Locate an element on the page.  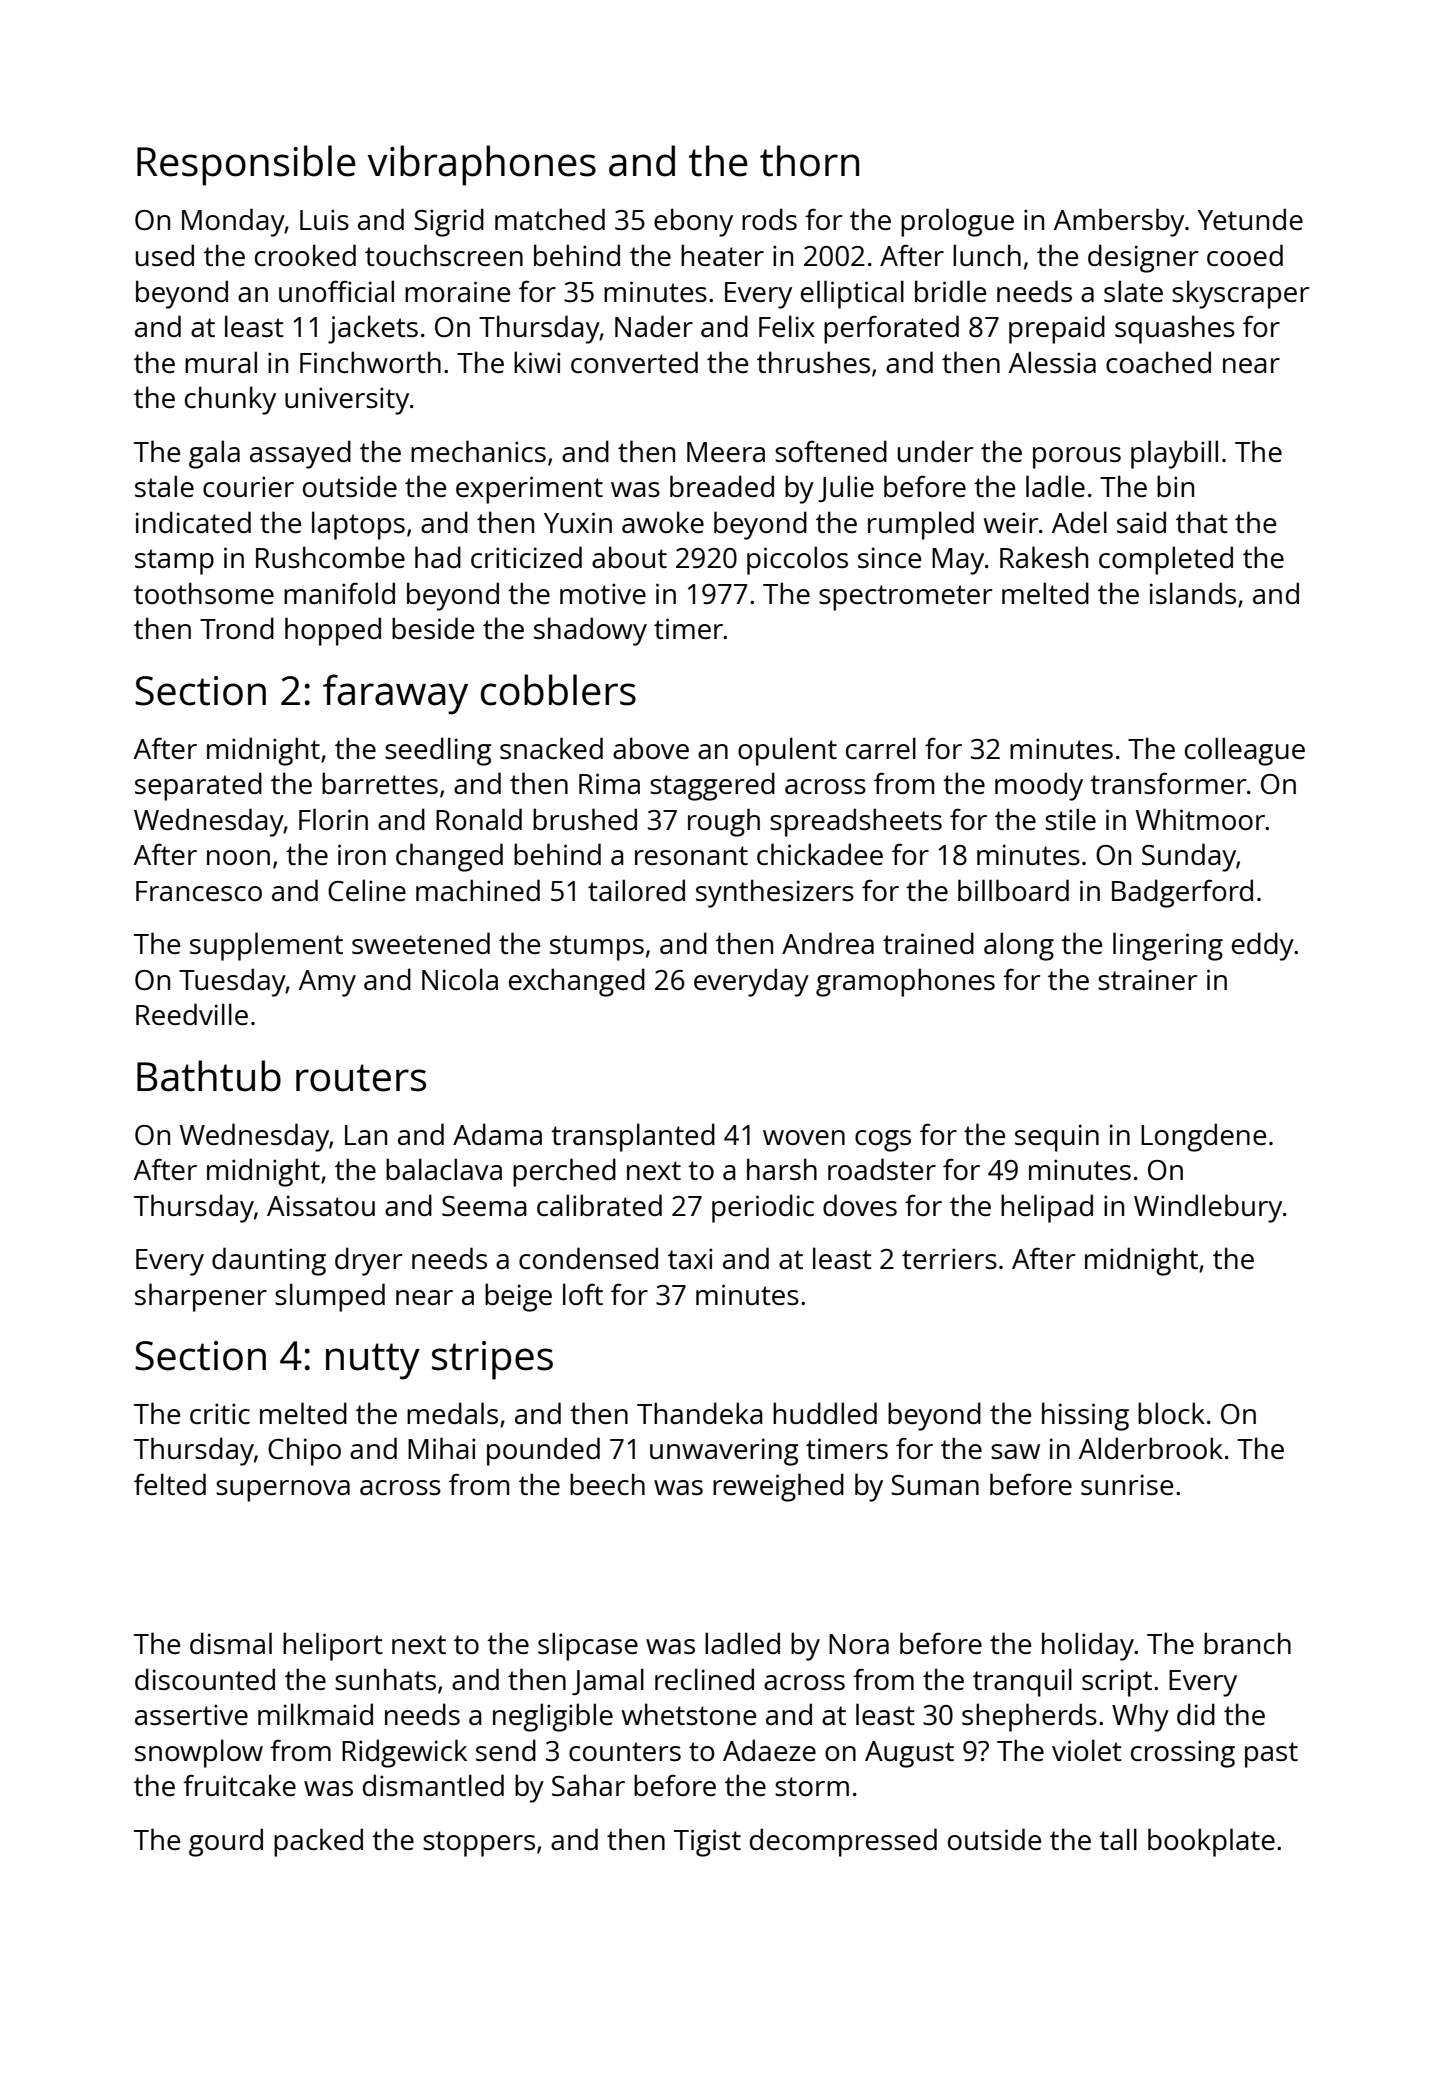
seedling is located at coordinates (438, 751).
